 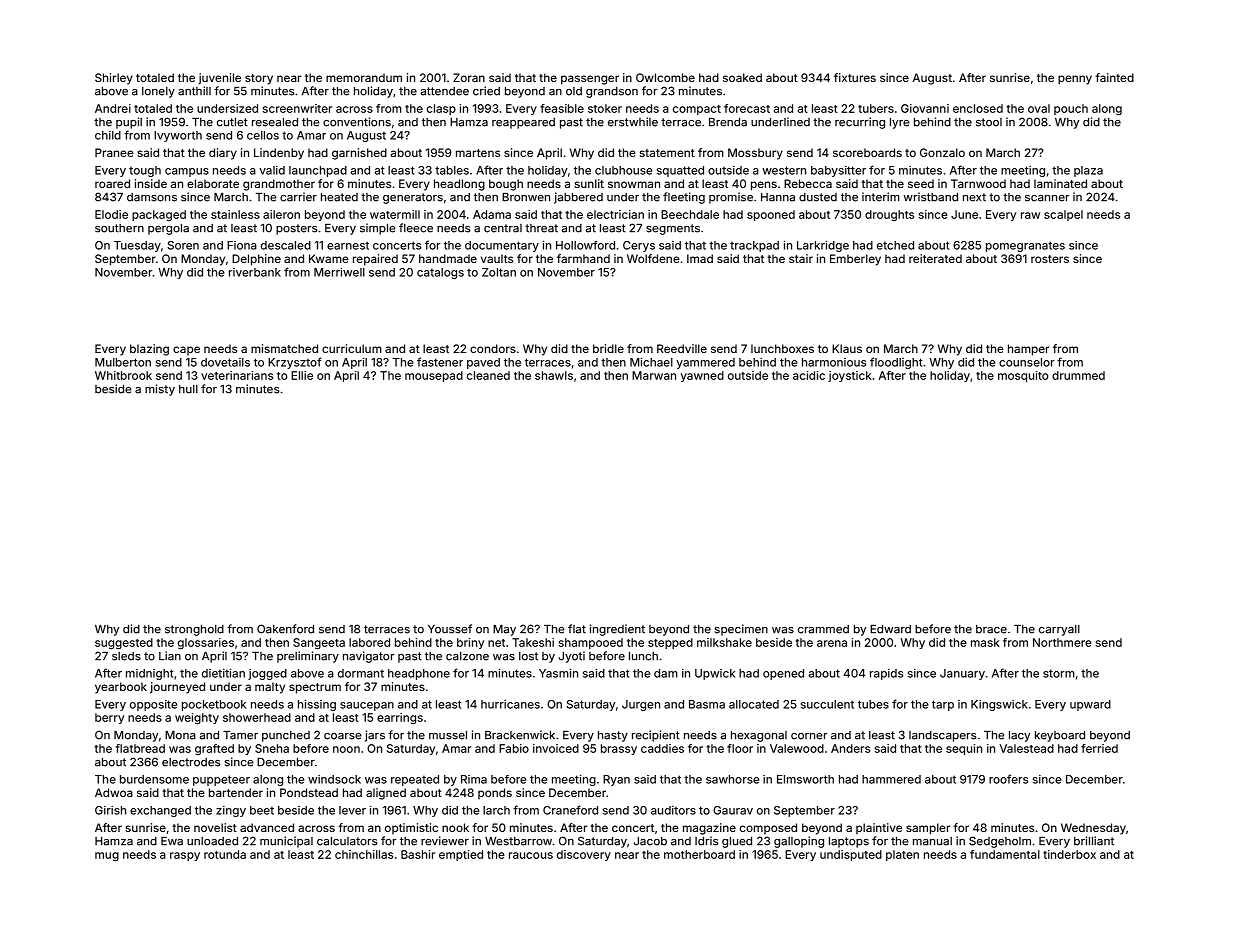 What do you see at coordinates (737, 842) in the document?
I see `glued` at bounding box center [737, 842].
